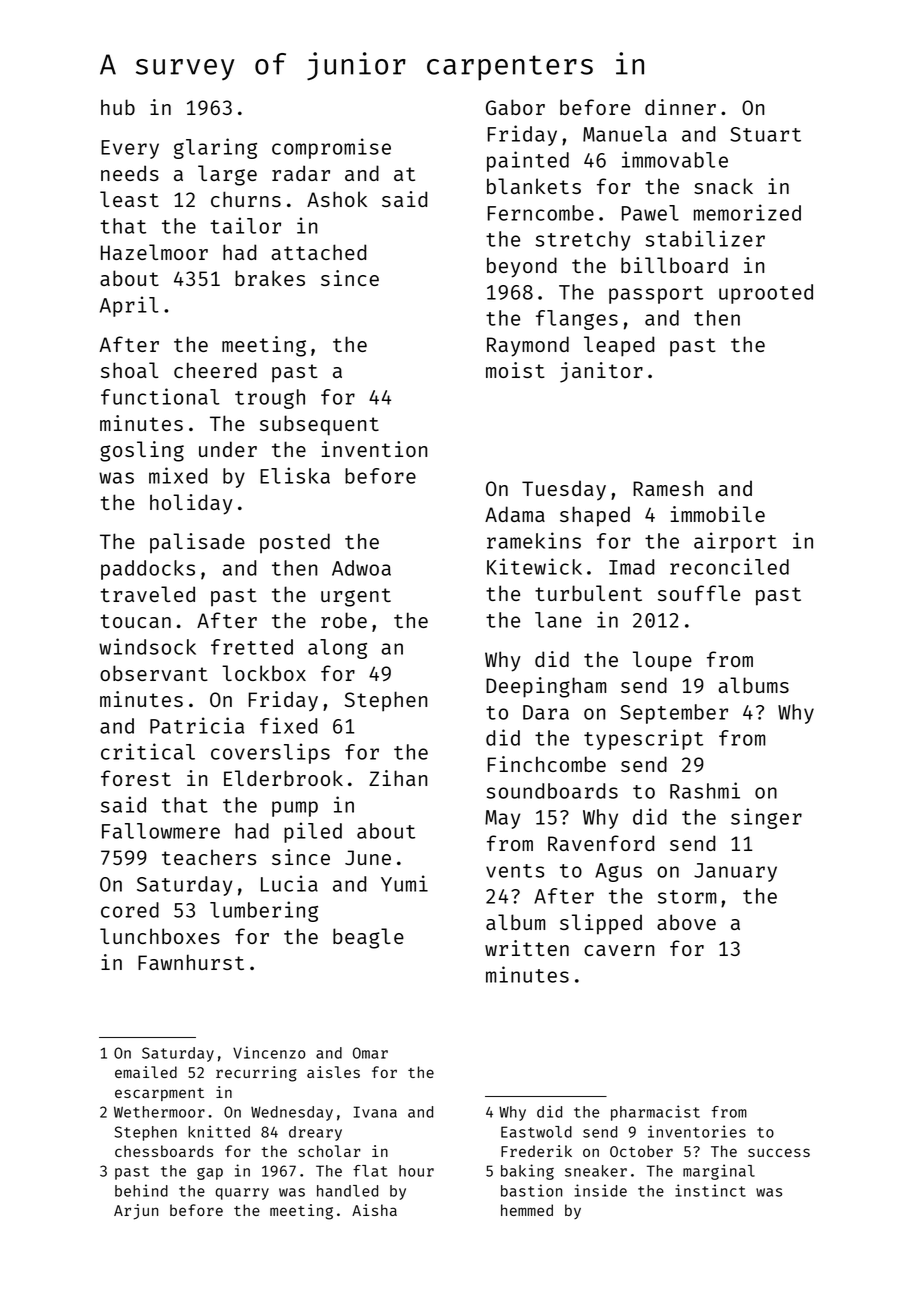  Describe the element at coordinates (680, 107) in the page. I see `dinner` at that location.
